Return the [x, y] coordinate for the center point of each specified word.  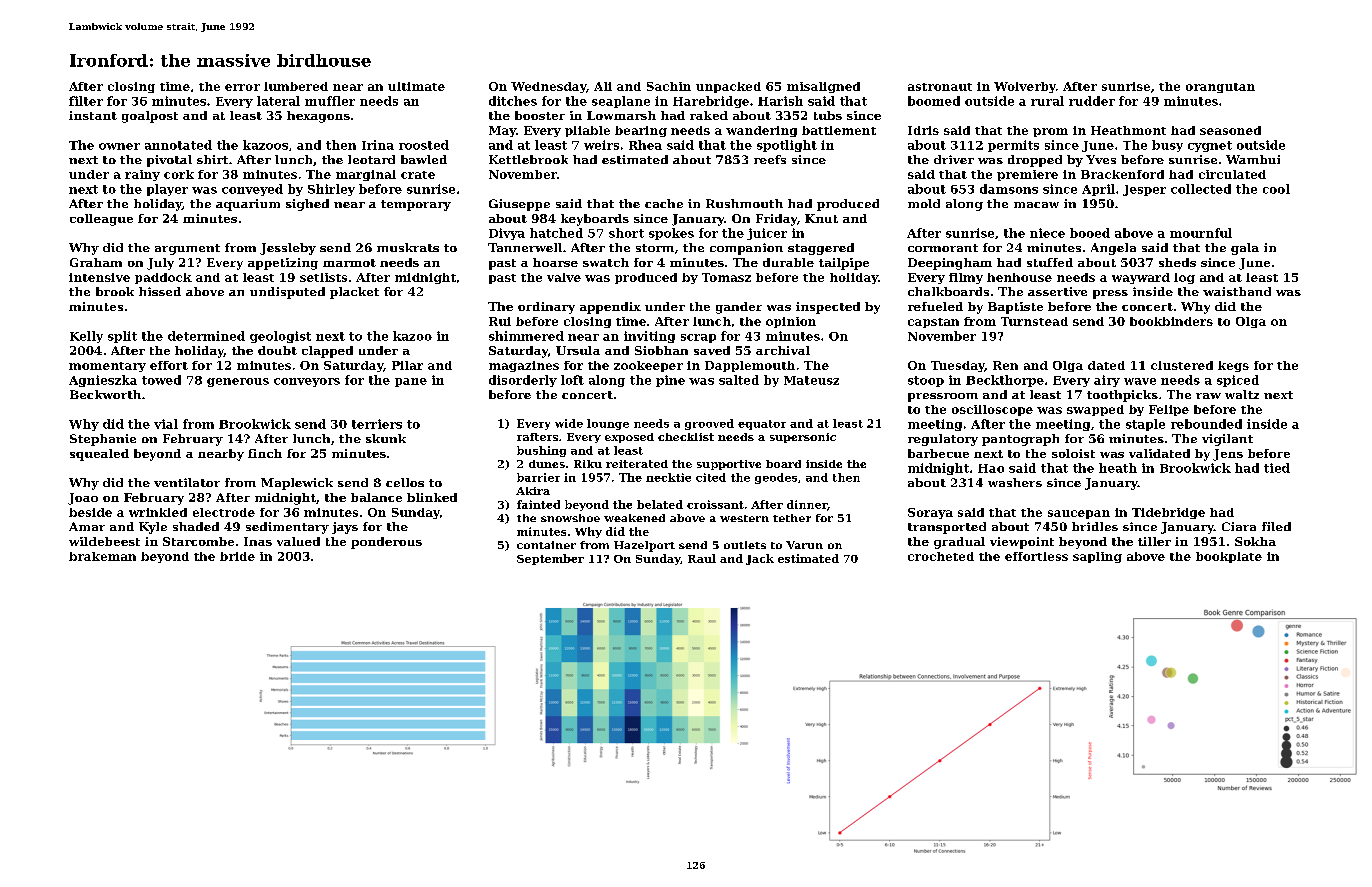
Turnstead [1034, 321]
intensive [99, 277]
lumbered [296, 86]
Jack [760, 559]
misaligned [823, 87]
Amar [87, 526]
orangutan [1220, 88]
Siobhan [661, 350]
